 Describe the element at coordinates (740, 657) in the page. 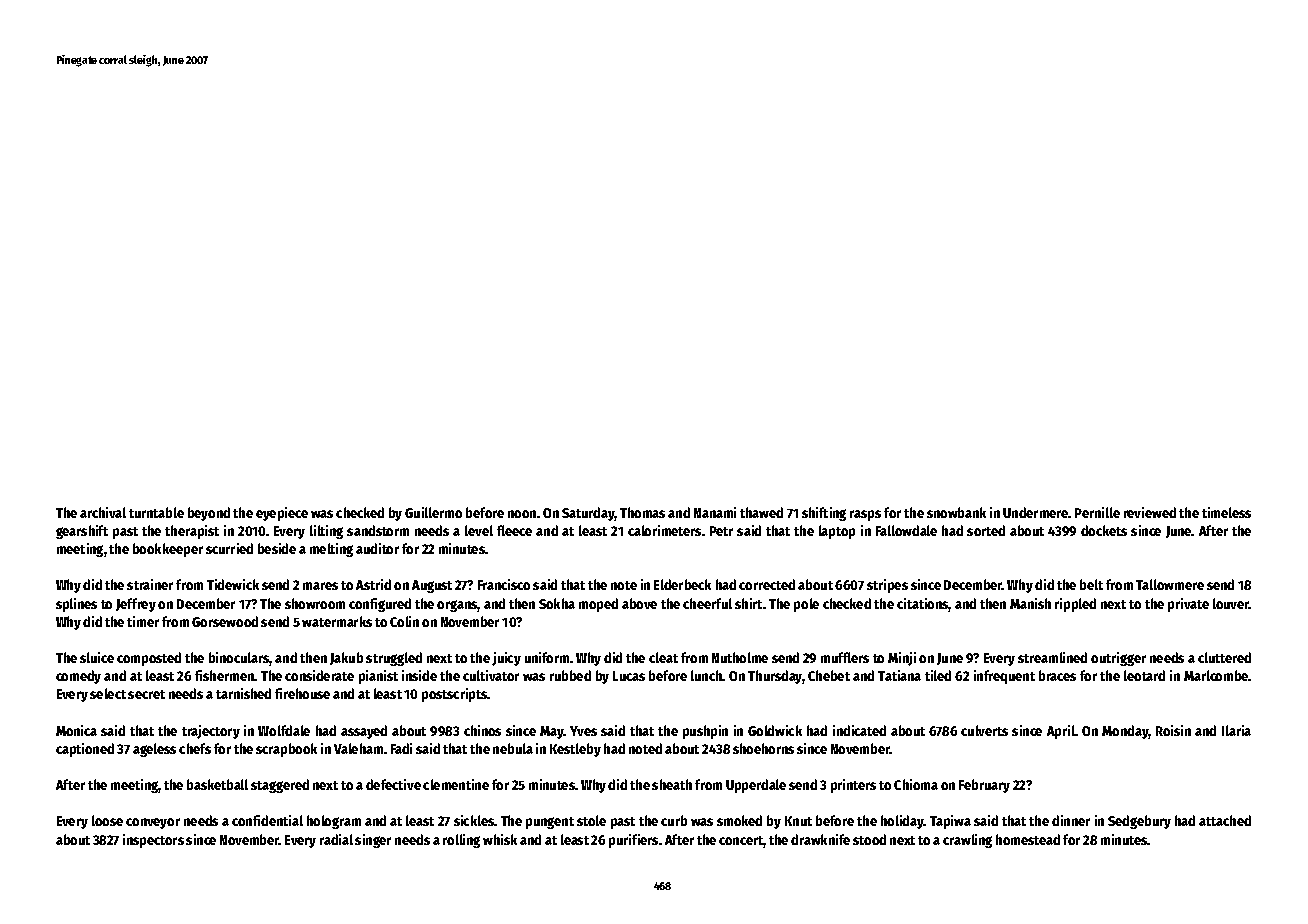

I see `Nutholme` at that location.
